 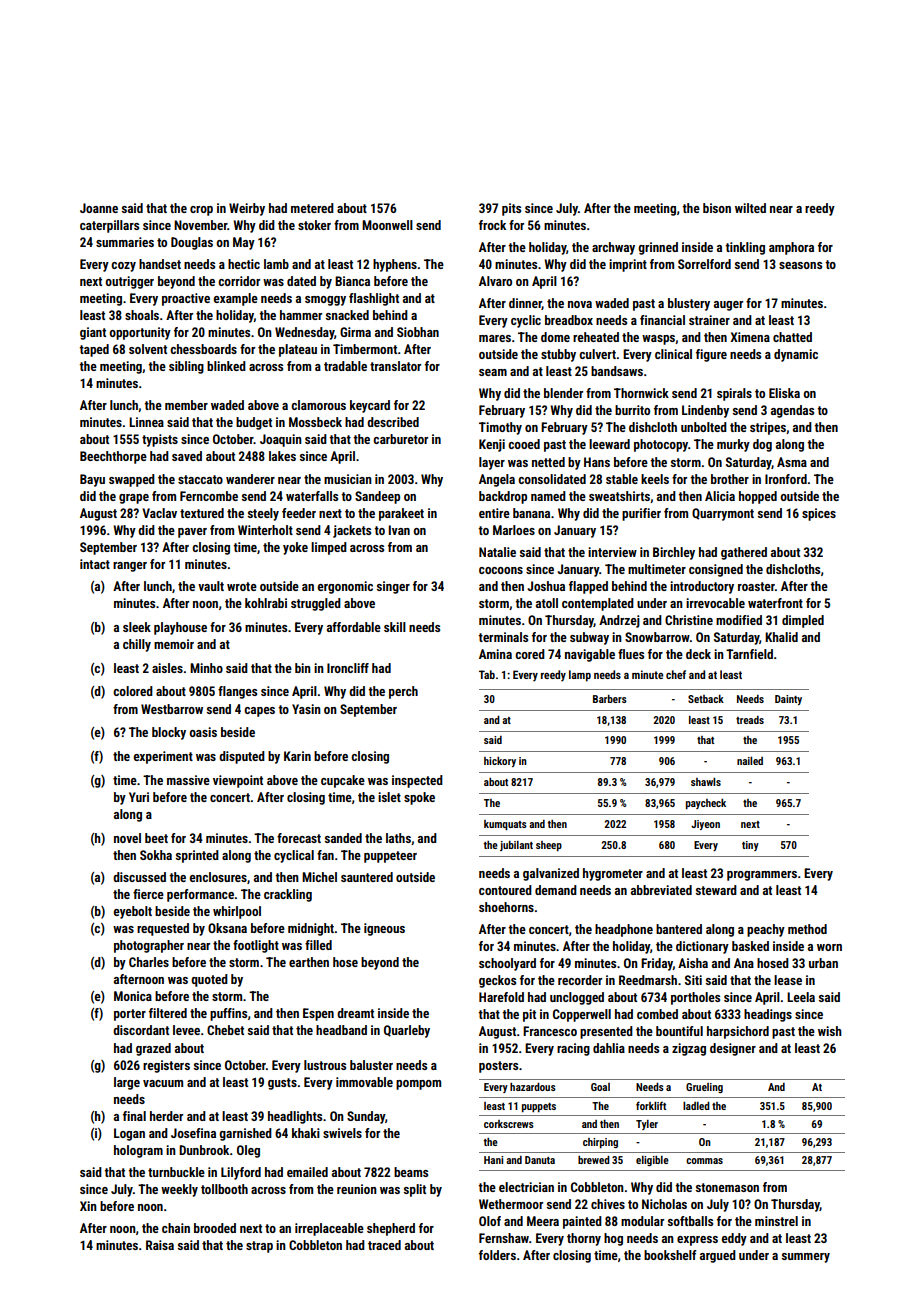 What do you see at coordinates (377, 497) in the image?
I see `Sandeep` at bounding box center [377, 497].
